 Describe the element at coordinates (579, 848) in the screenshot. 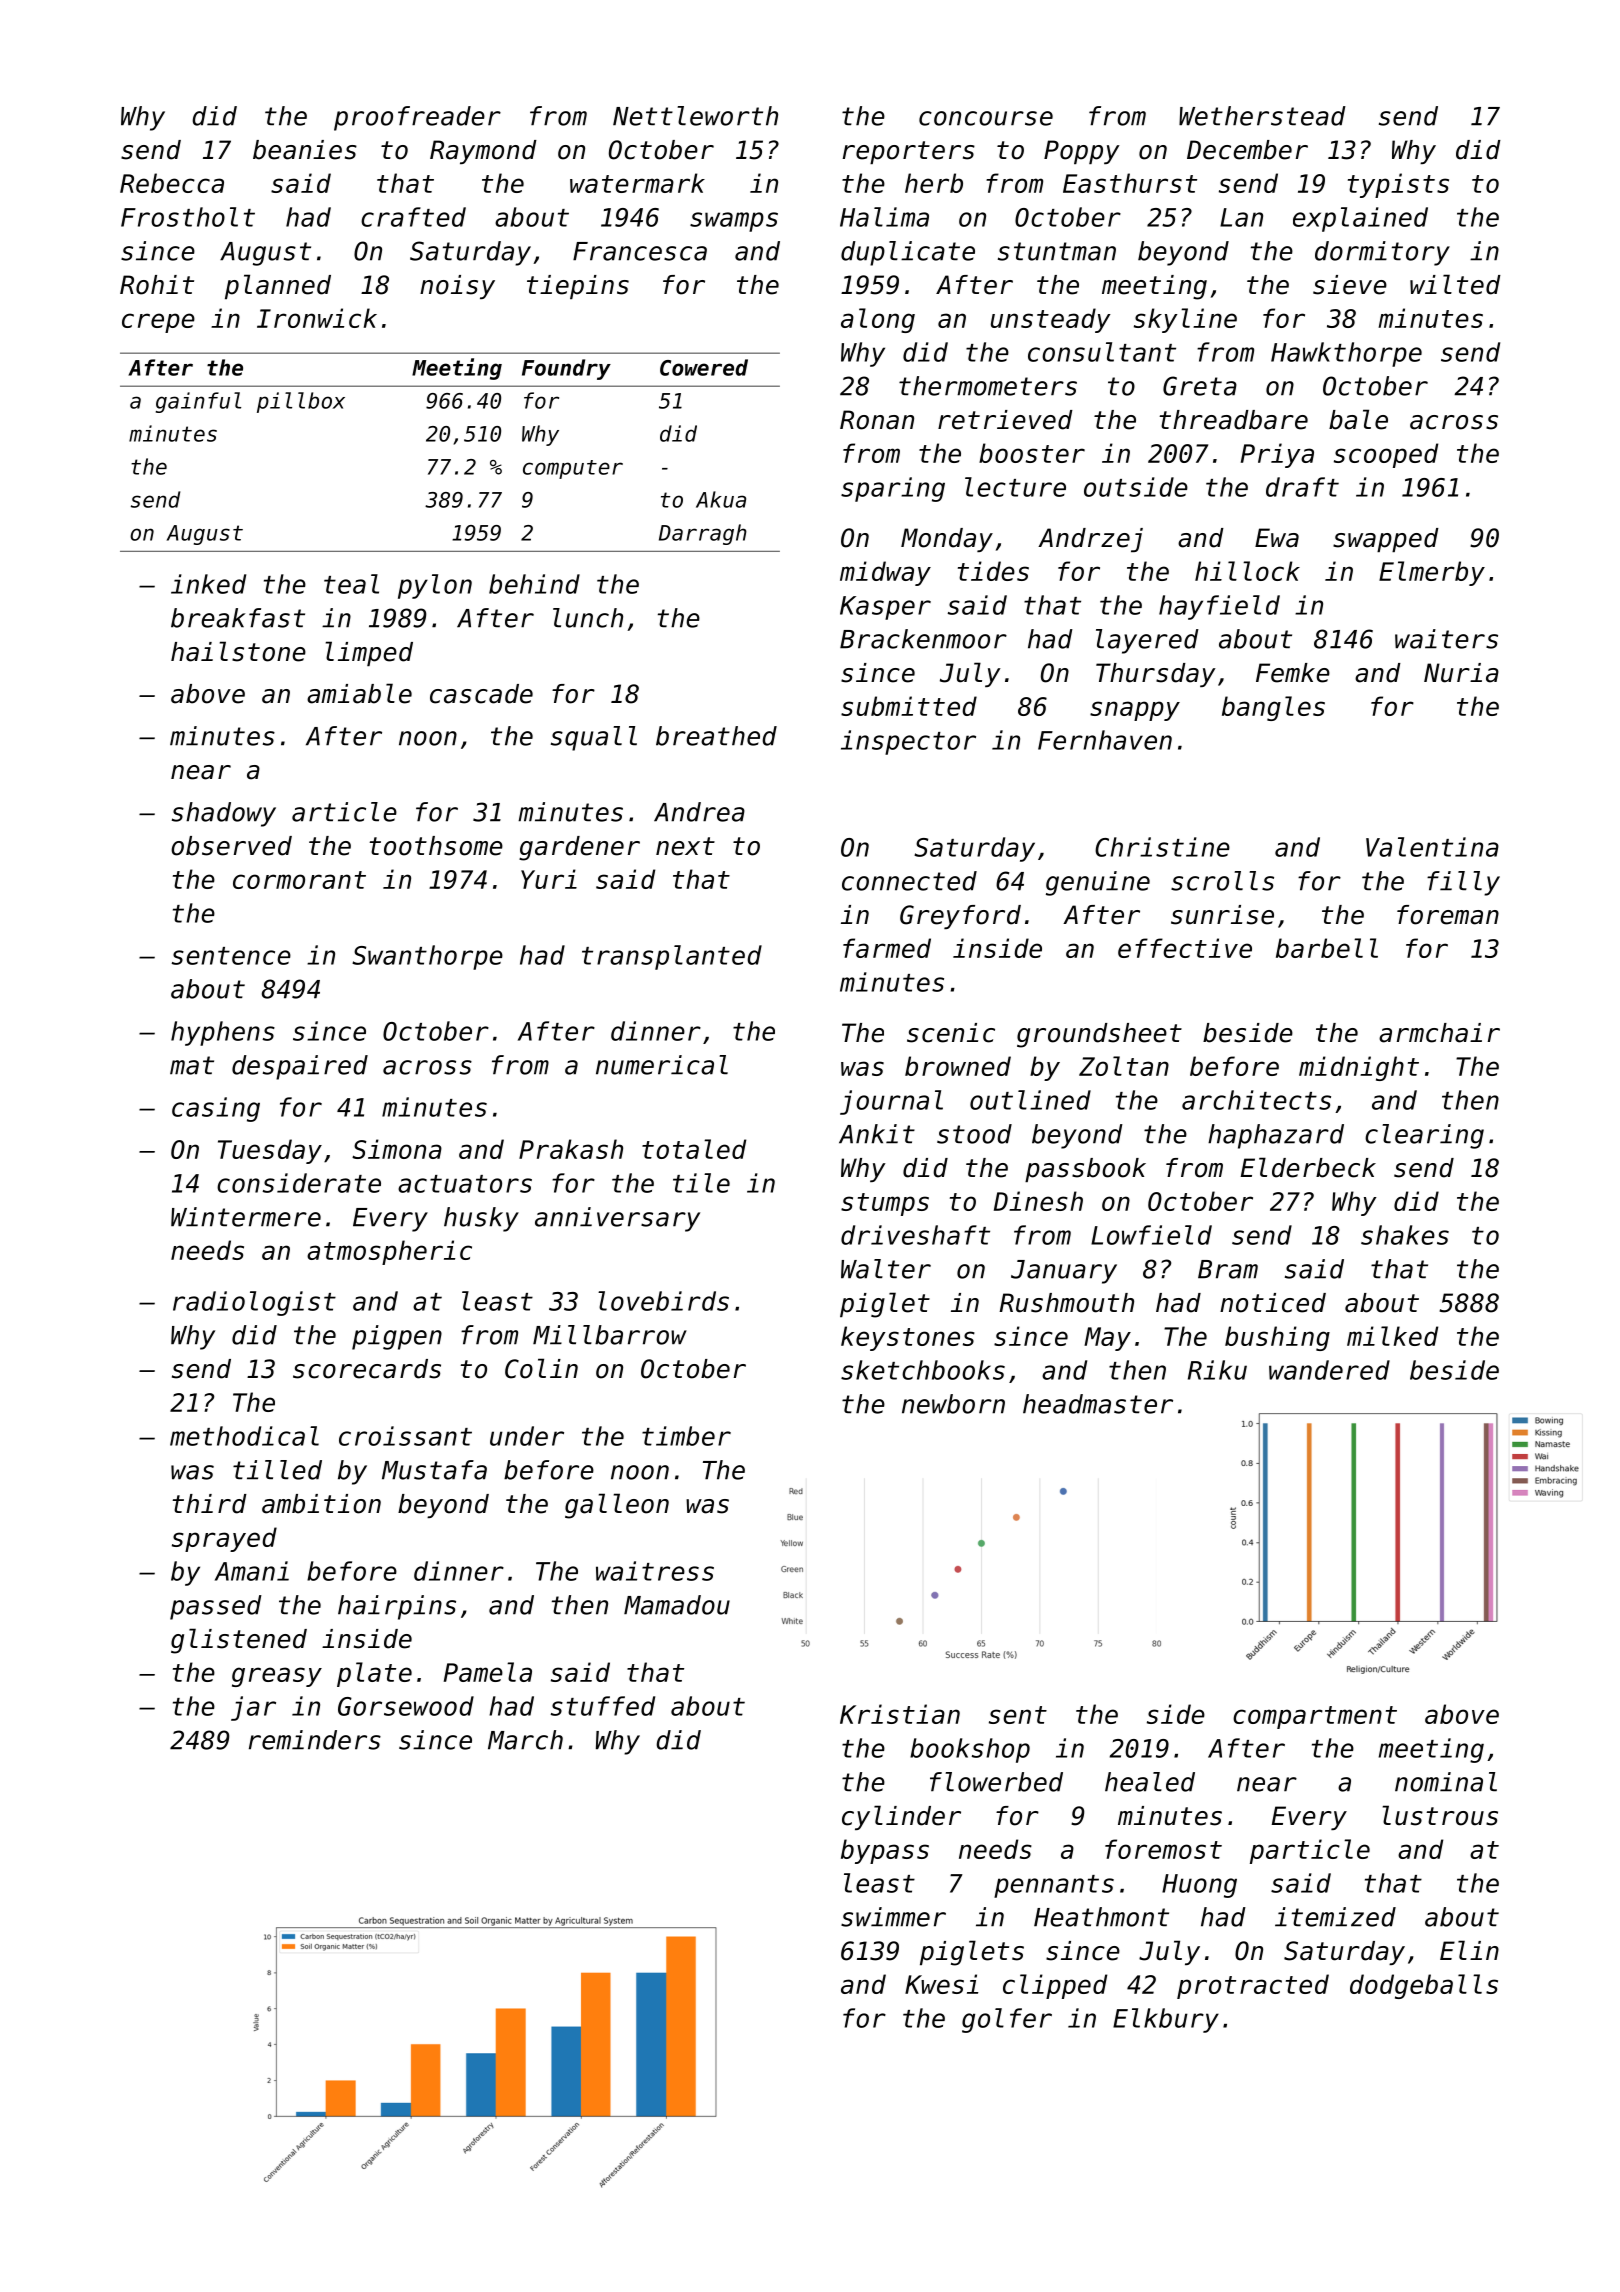

I see `gardener` at that location.
